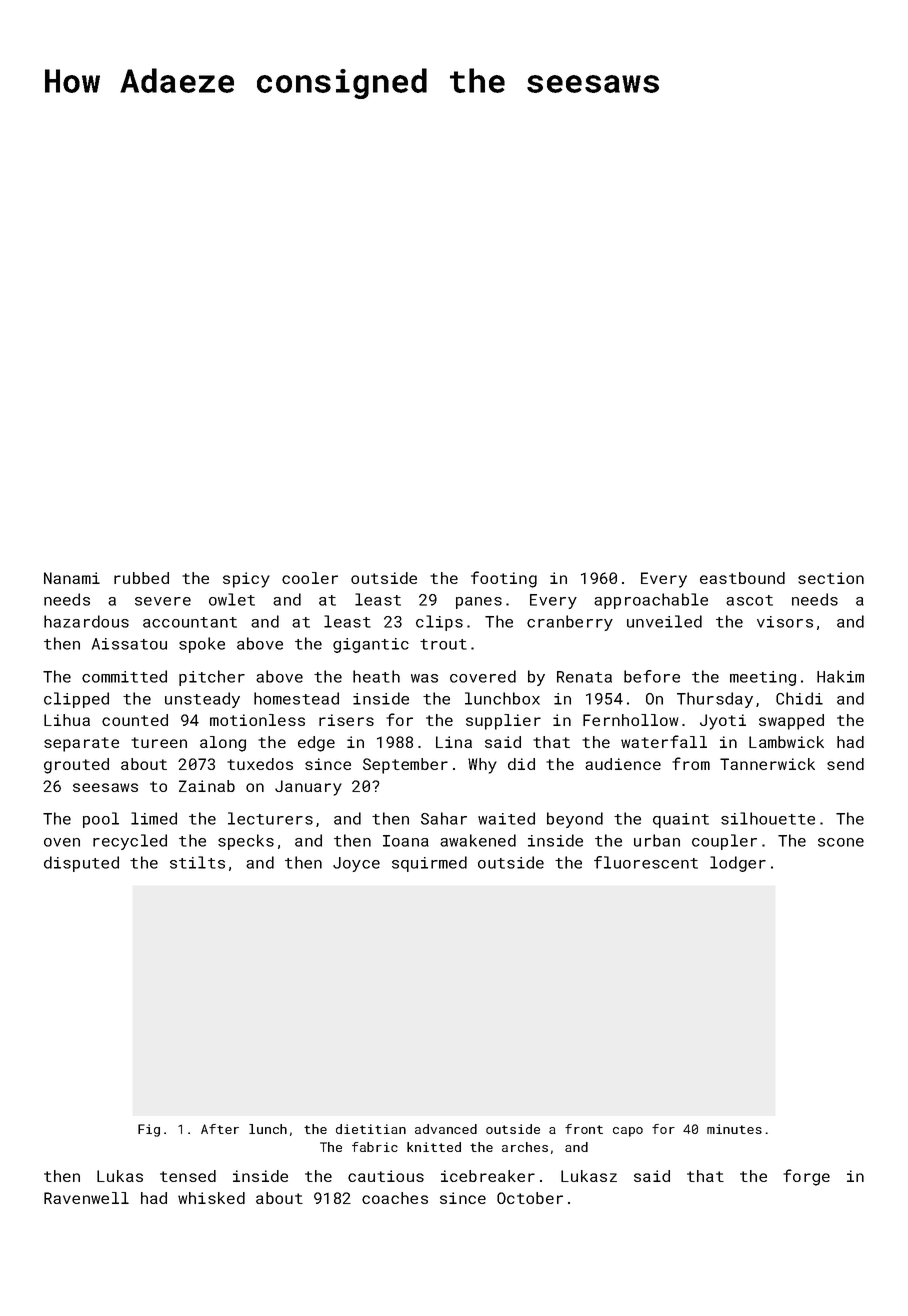  Describe the element at coordinates (86, 621) in the screenshot. I see `hazardous` at that location.
